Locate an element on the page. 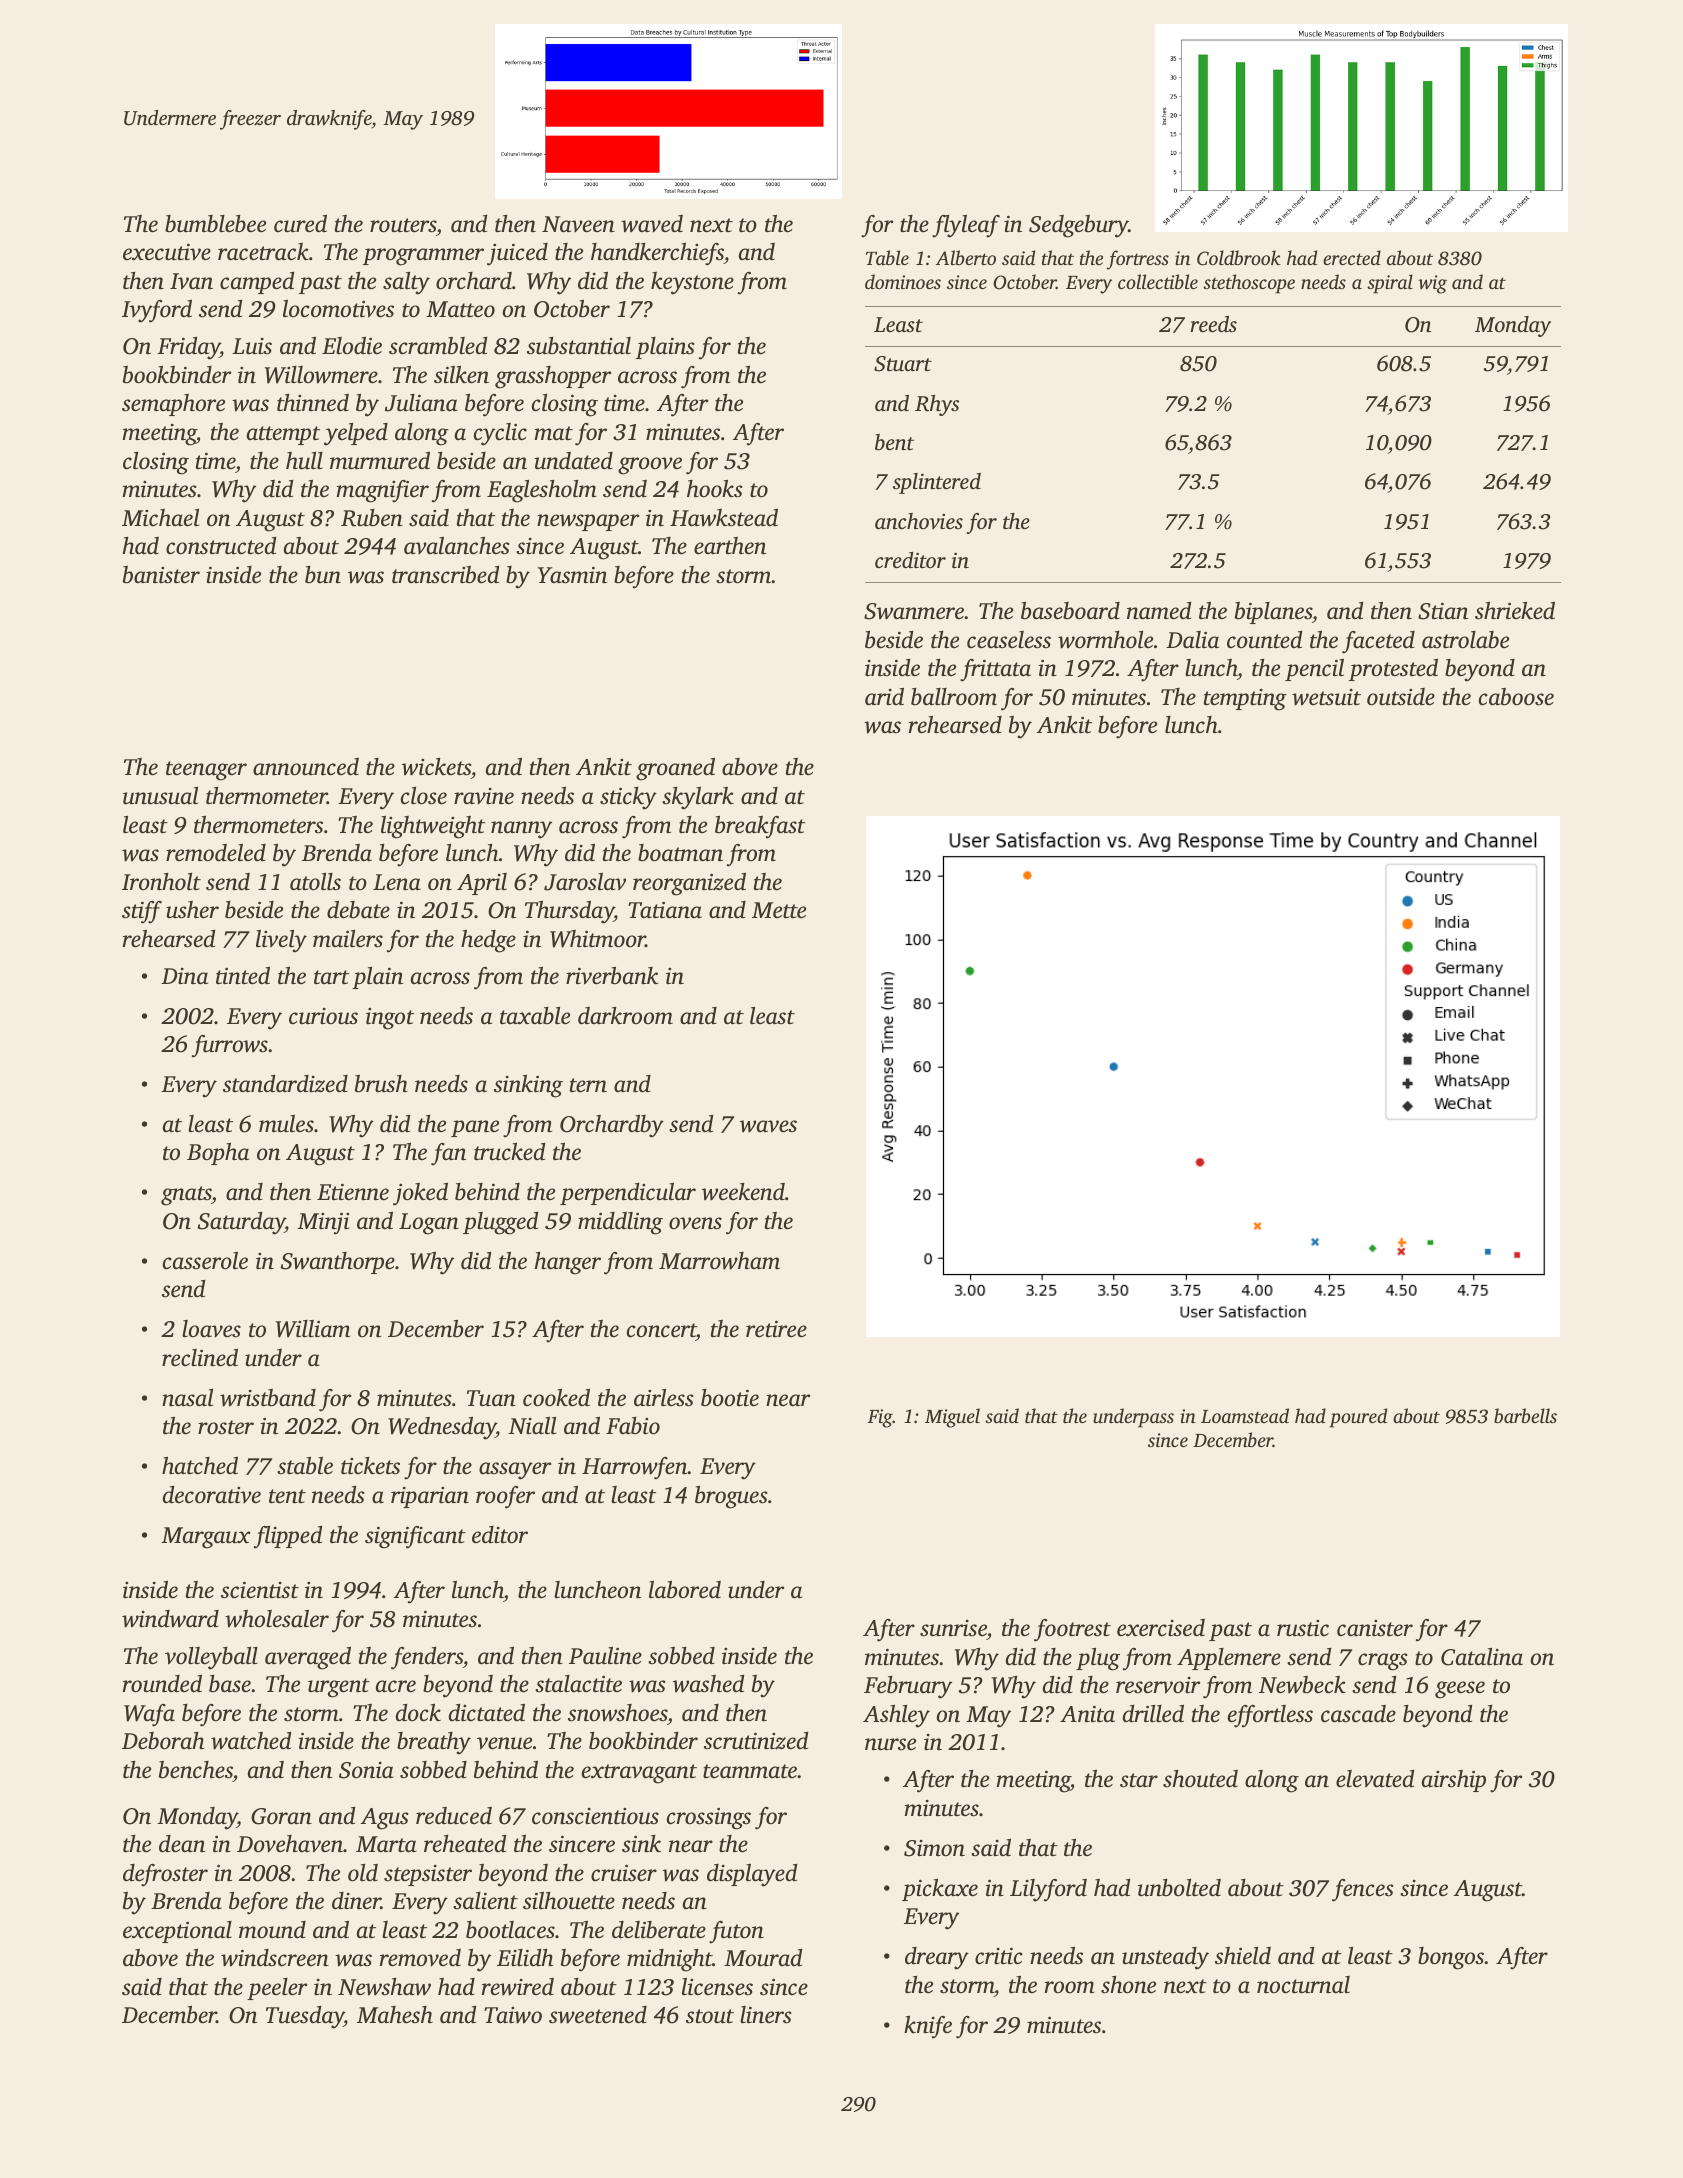  Sedgebury is located at coordinates (1078, 226).
